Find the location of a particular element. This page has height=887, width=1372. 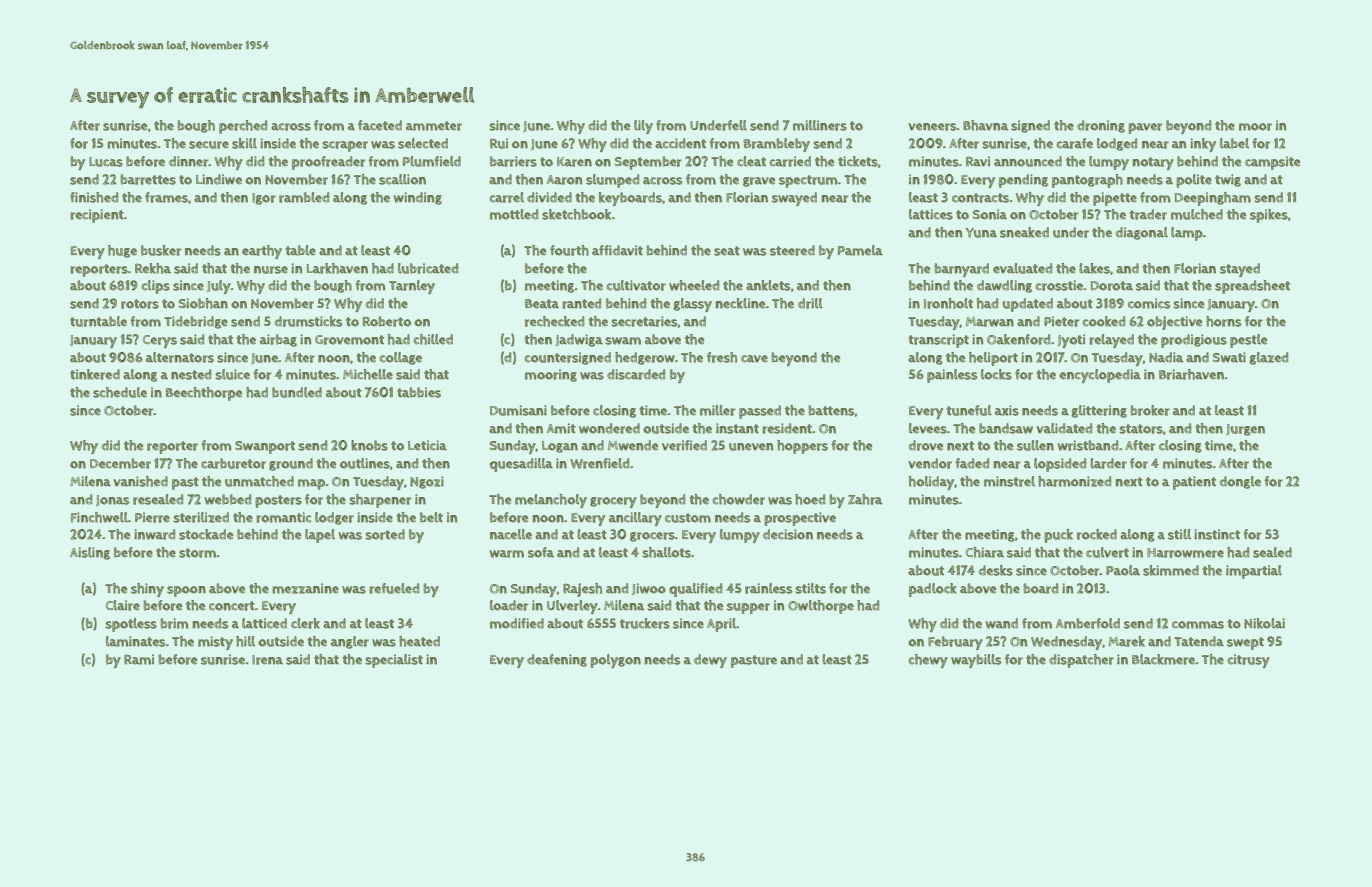

discarded is located at coordinates (636, 374).
